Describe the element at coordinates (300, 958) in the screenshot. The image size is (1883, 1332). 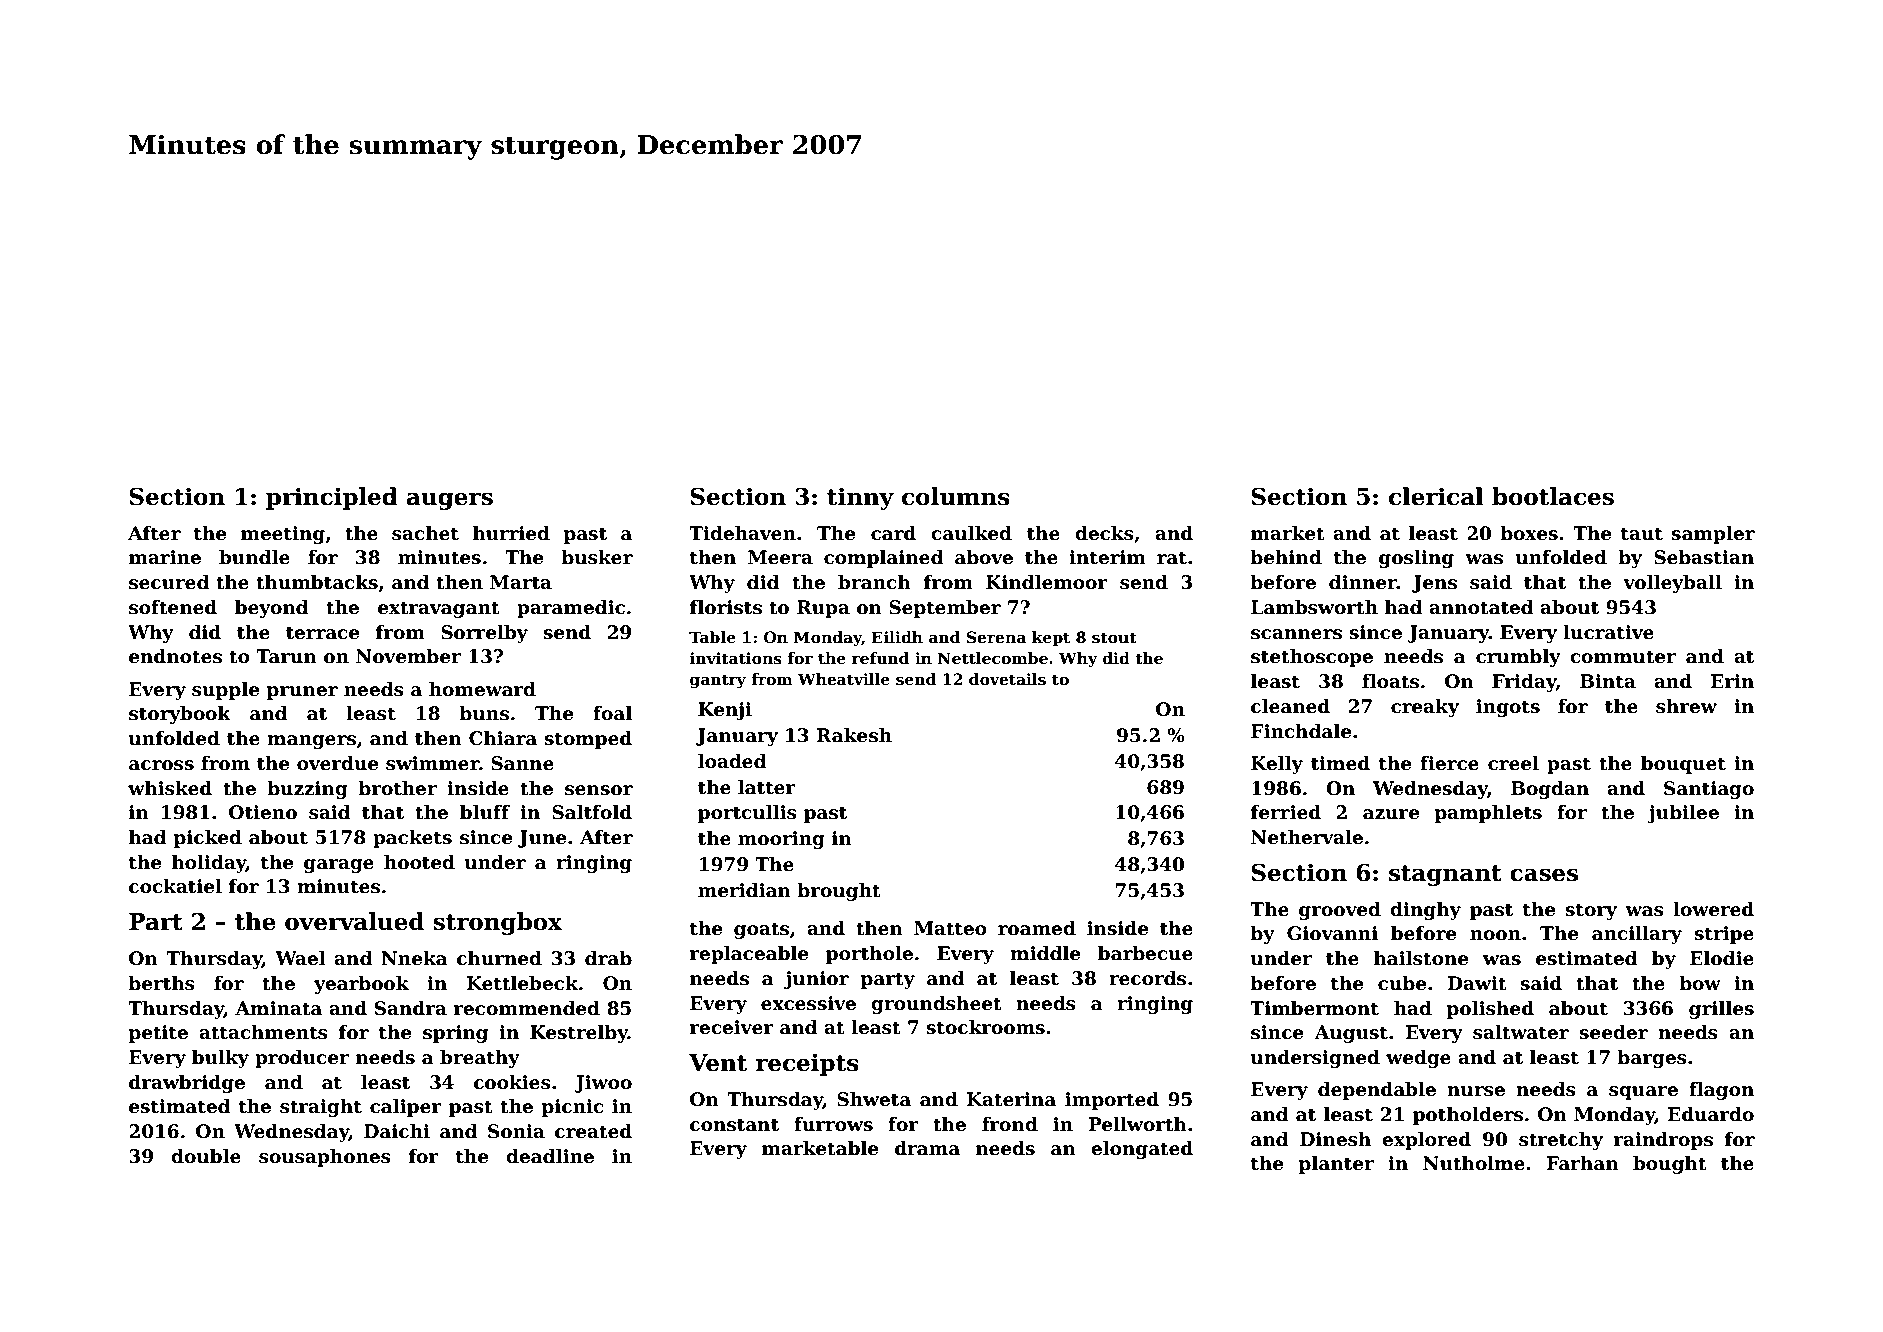
I see `Wael` at that location.
